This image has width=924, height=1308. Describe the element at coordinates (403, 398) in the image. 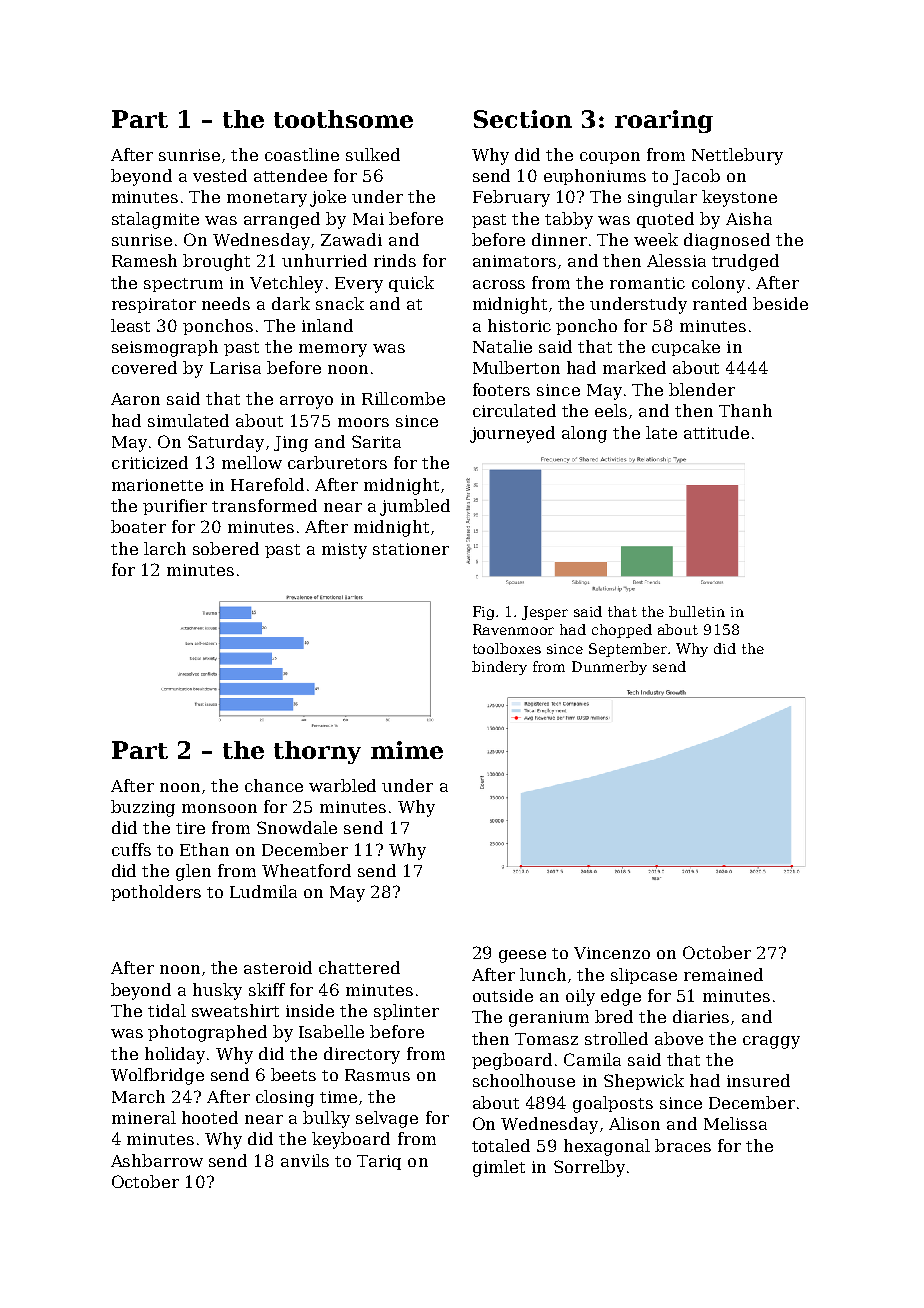

I see `Rillcombe` at that location.
